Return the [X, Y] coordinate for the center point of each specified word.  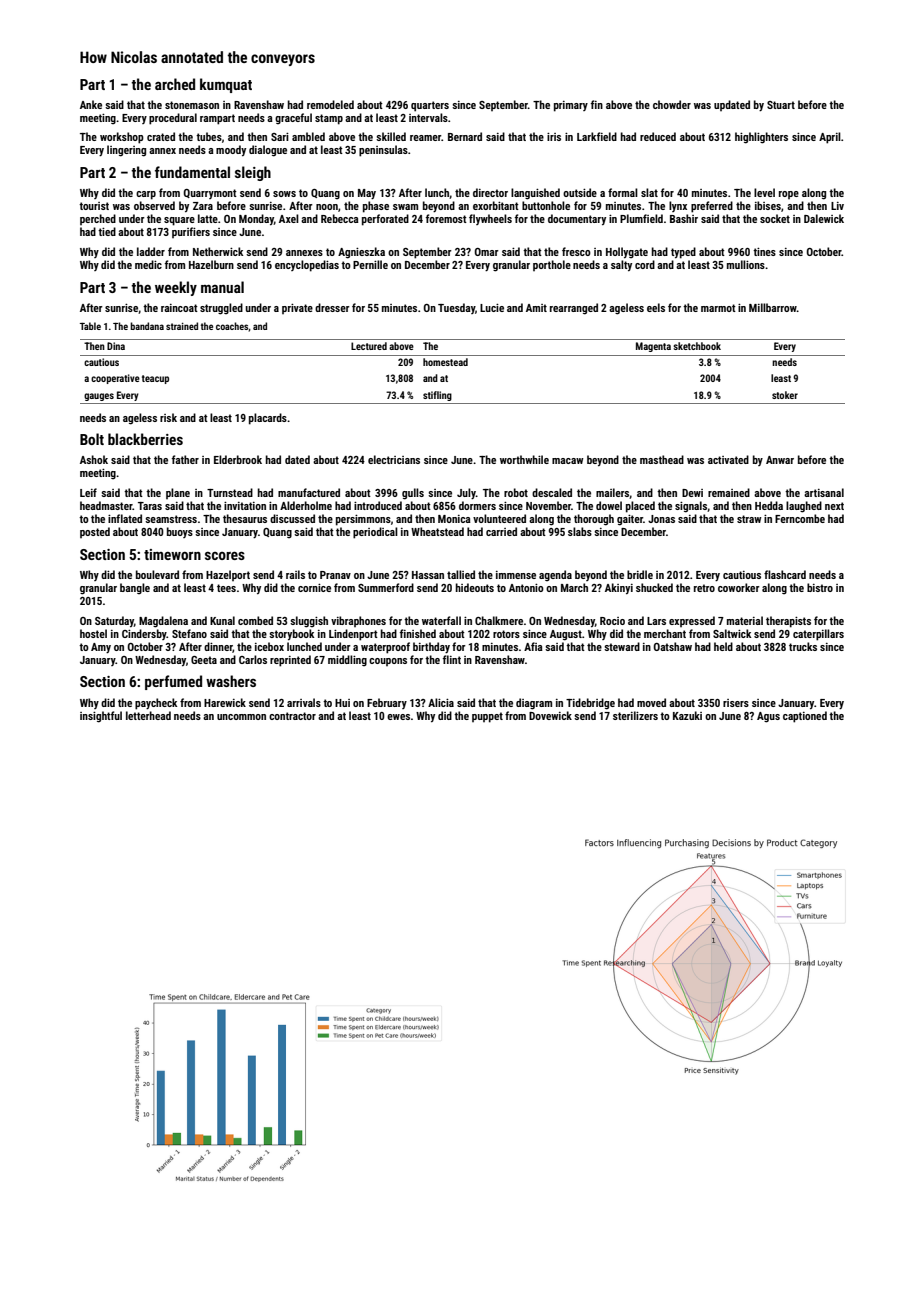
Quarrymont [210, 194]
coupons [388, 662]
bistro [820, 587]
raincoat [179, 308]
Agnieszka [361, 253]
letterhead [148, 715]
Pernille [370, 264]
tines [764, 252]
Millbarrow [773, 307]
